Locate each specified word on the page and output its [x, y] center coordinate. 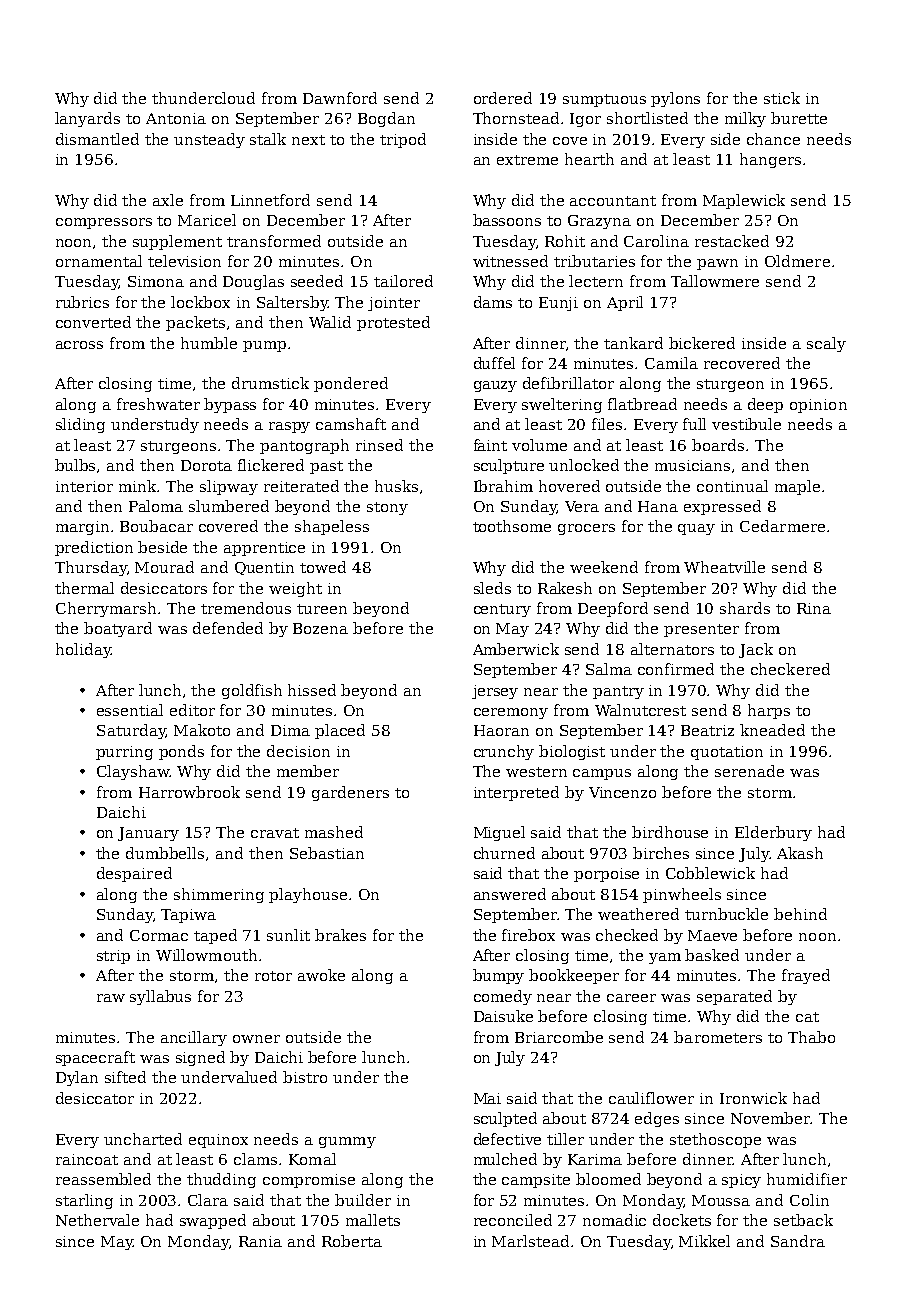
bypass [230, 405]
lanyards [87, 119]
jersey [495, 692]
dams [493, 302]
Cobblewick [710, 873]
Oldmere [797, 261]
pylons [675, 99]
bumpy [498, 976]
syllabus [160, 997]
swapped [213, 1221]
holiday [83, 650]
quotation [727, 753]
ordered [503, 98]
